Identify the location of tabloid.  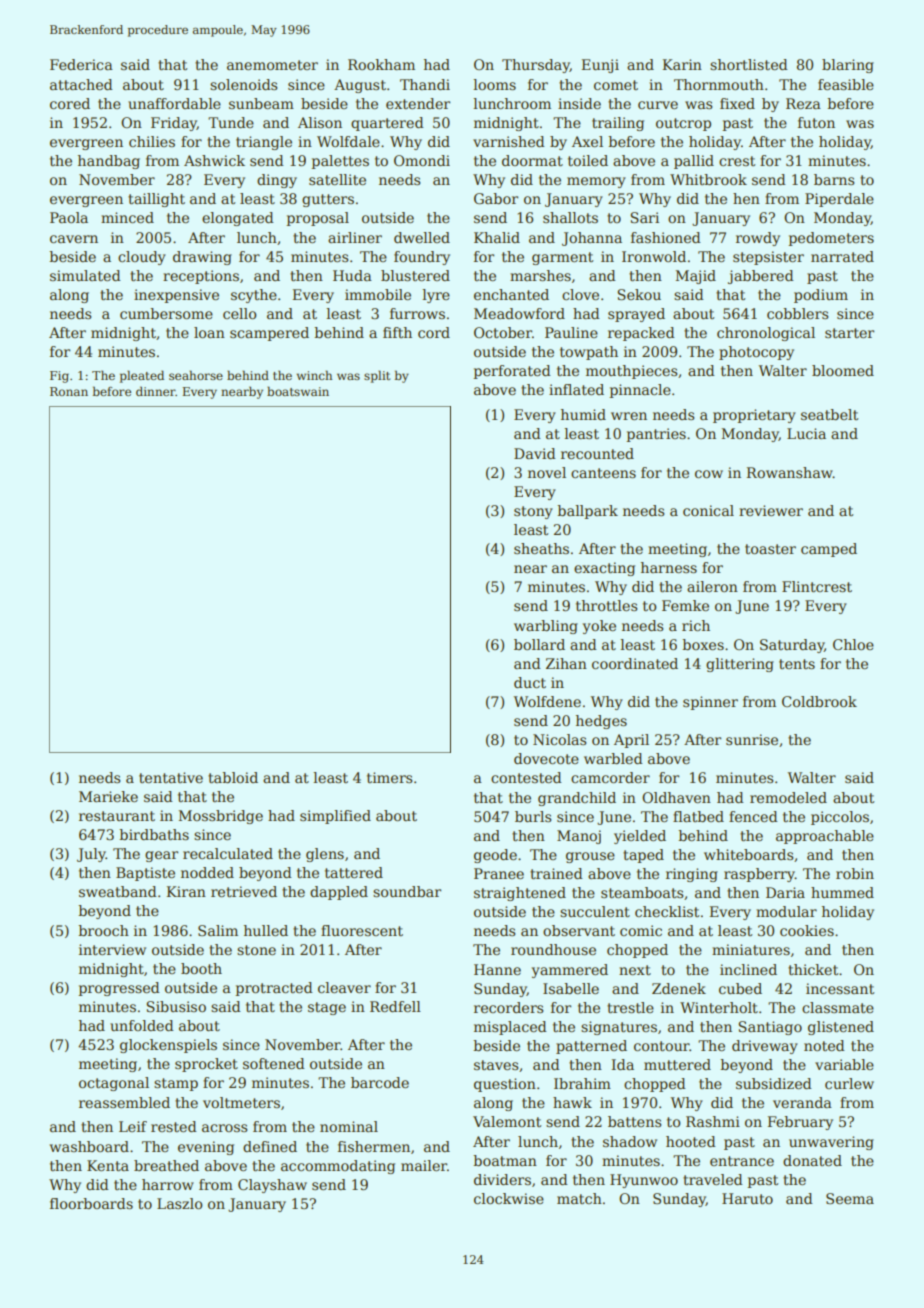
(233, 777).
